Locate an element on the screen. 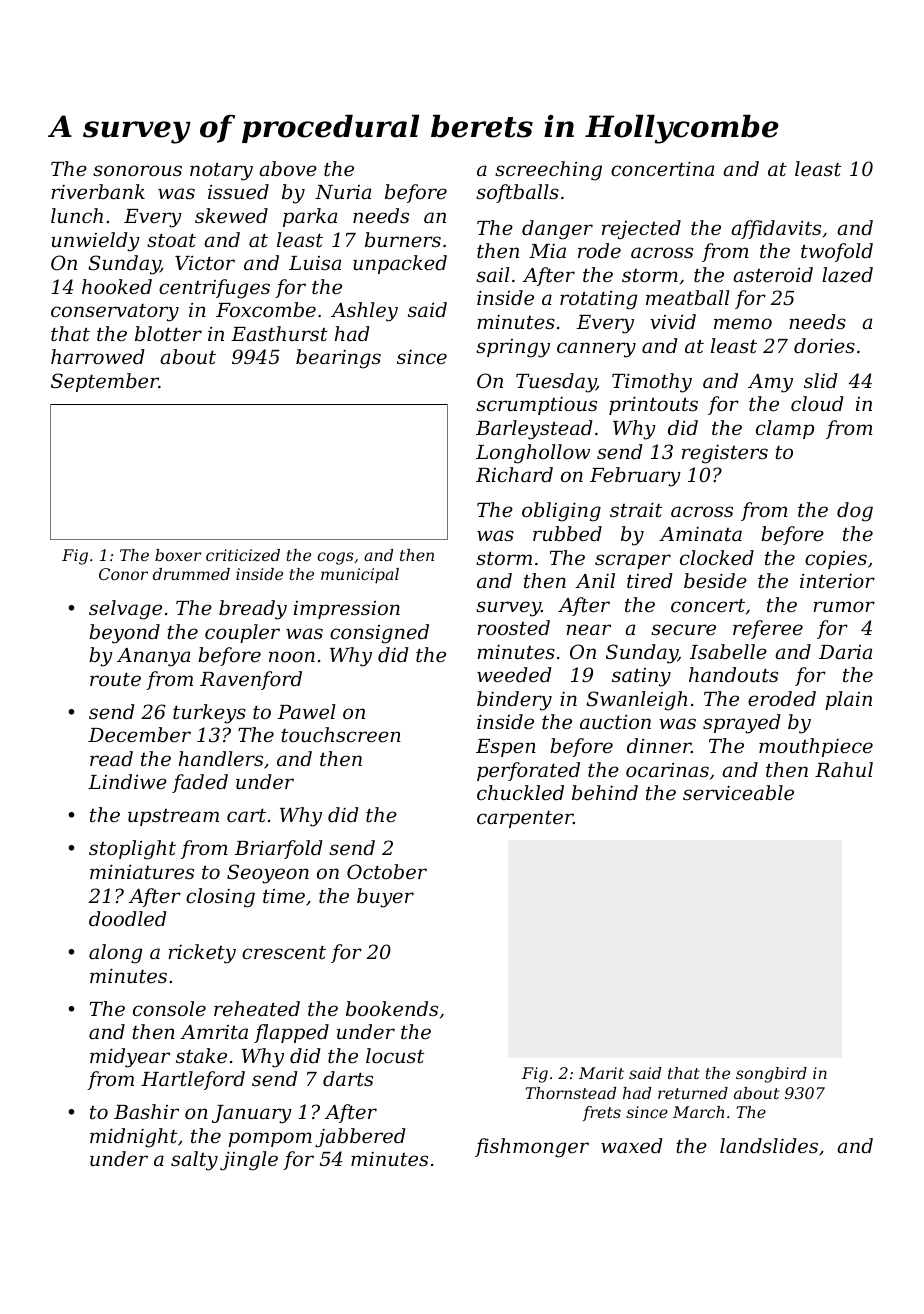 The width and height of the screenshot is (924, 1314). bearings is located at coordinates (338, 359).
